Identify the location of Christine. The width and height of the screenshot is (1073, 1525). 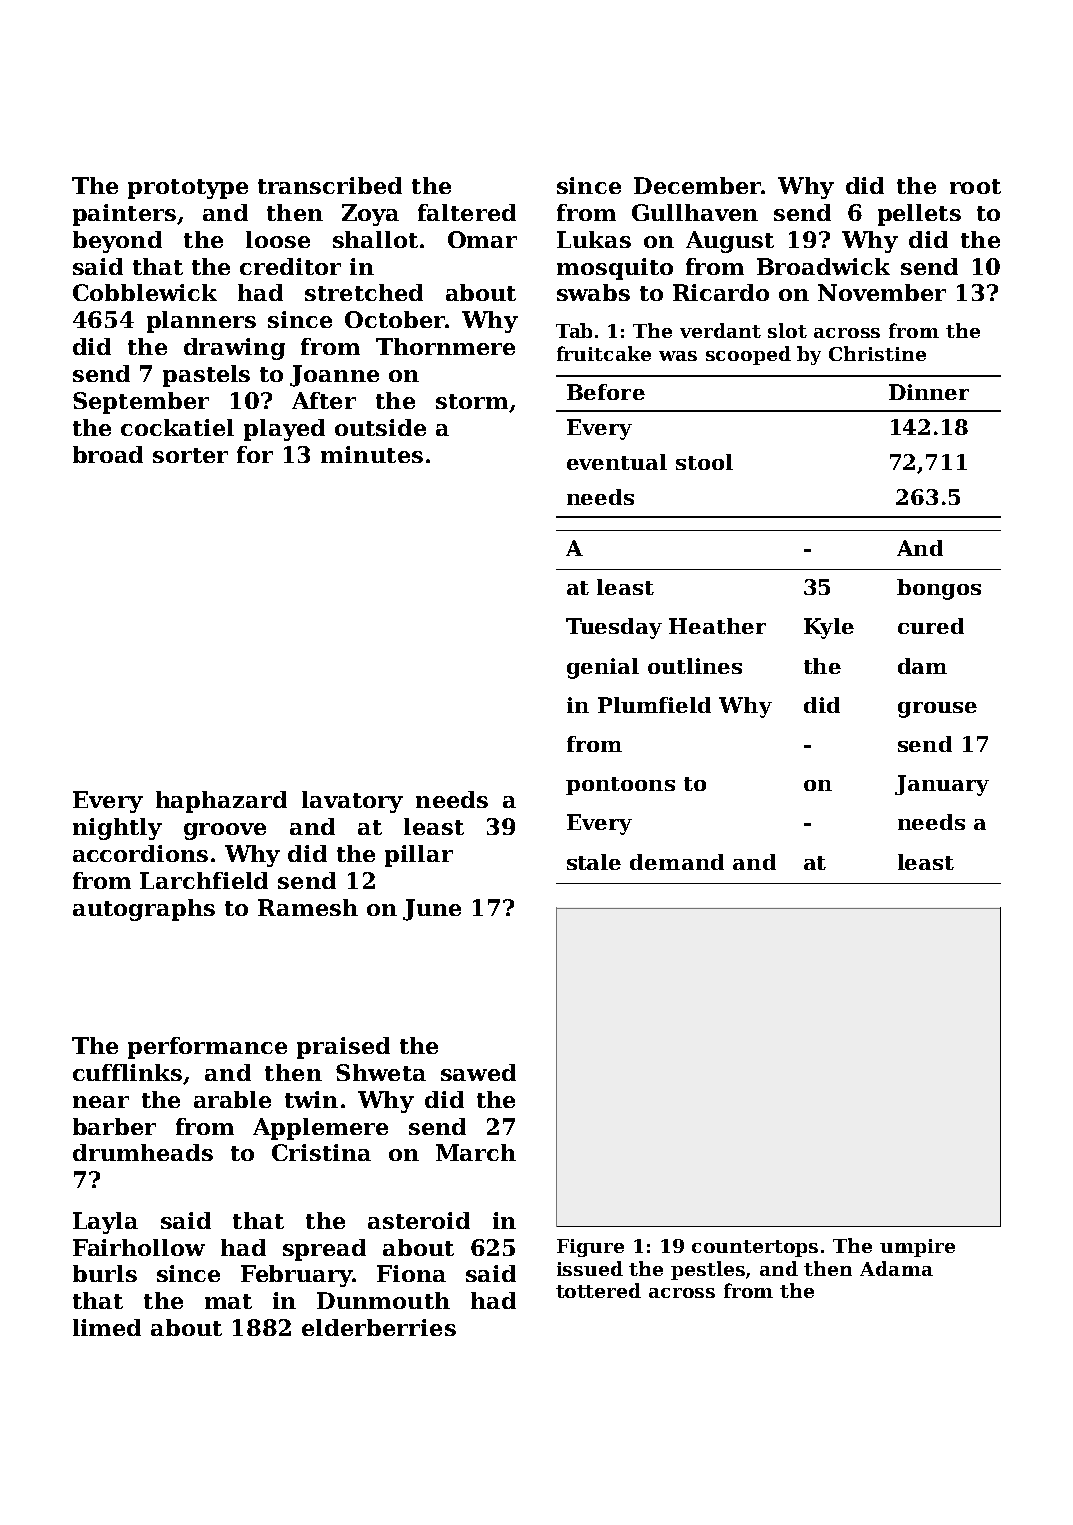
(877, 353).
